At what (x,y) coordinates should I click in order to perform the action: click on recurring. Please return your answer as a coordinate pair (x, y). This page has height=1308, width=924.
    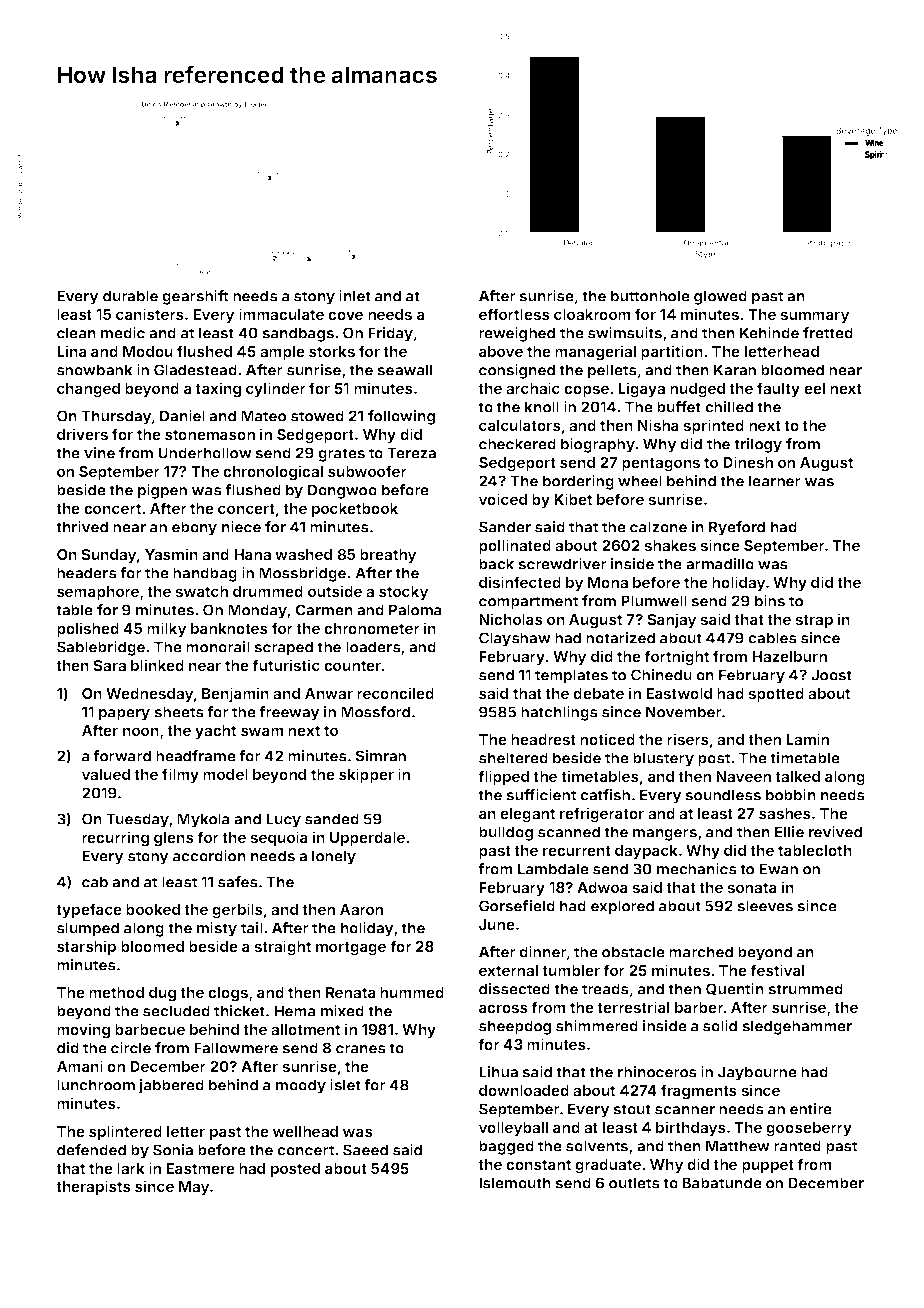
    Looking at the image, I should click on (115, 839).
